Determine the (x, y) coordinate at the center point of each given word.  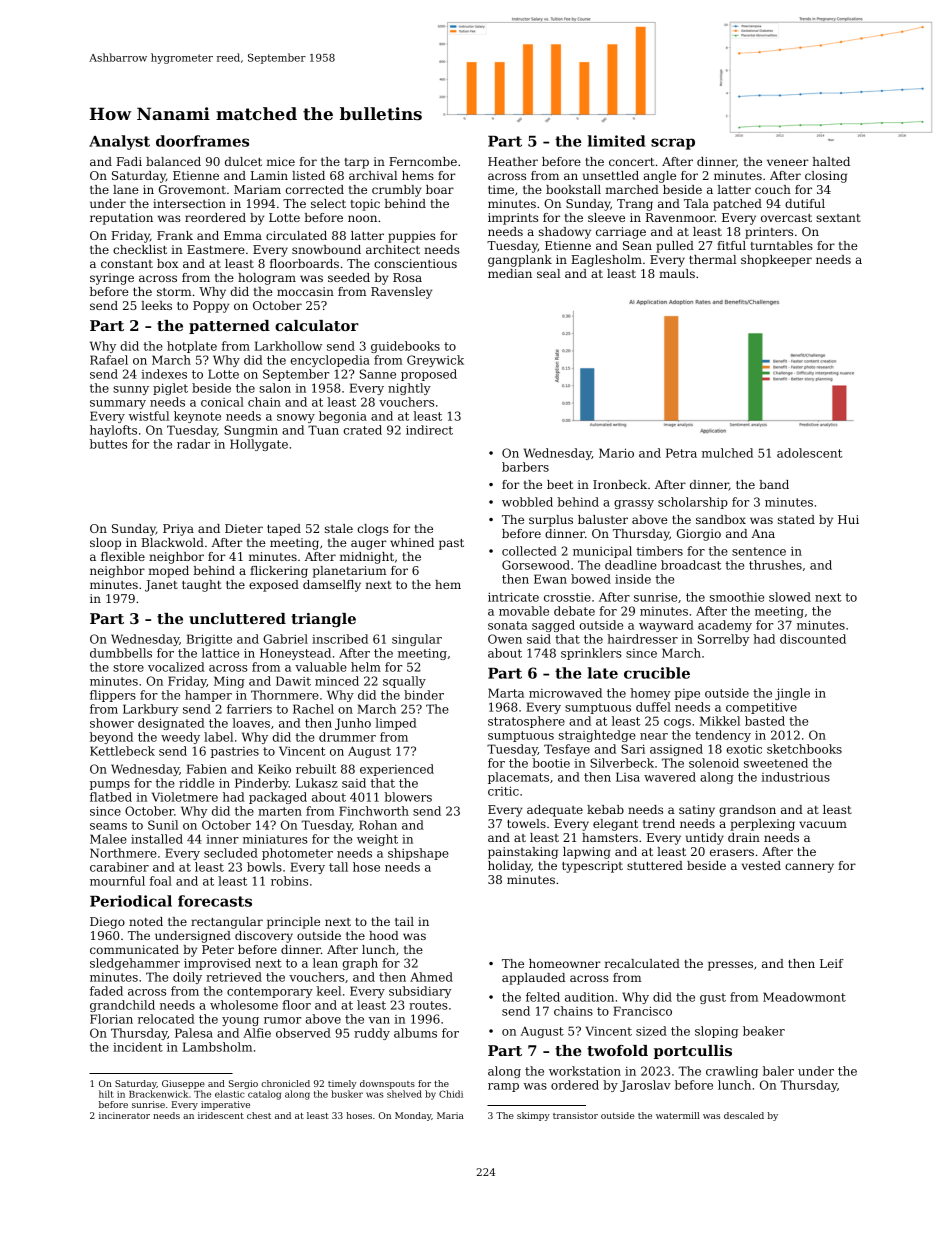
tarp (357, 163)
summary (118, 404)
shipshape (418, 854)
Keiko (274, 769)
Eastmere (216, 249)
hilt (106, 1094)
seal (548, 273)
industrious (795, 777)
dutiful (805, 203)
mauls (677, 273)
